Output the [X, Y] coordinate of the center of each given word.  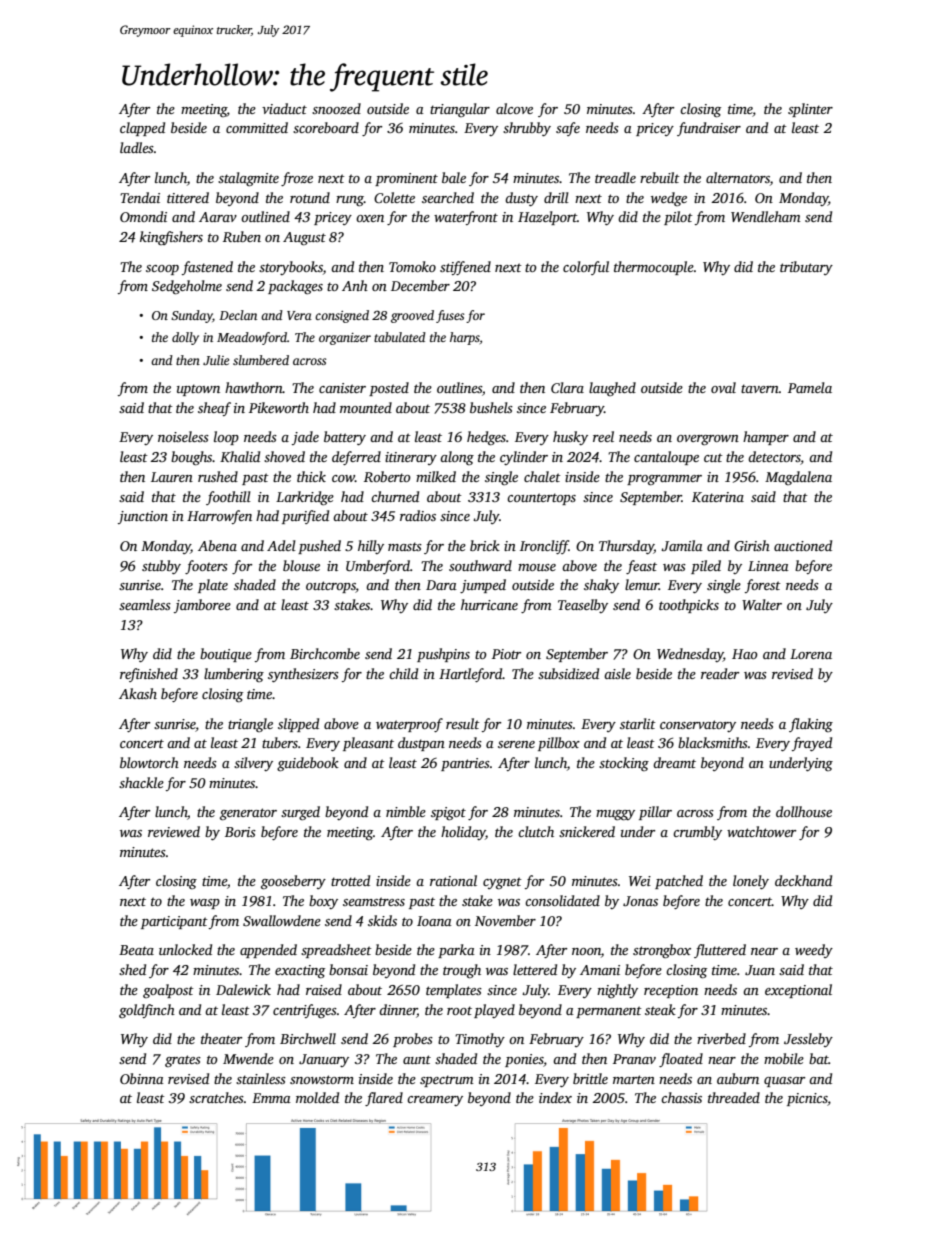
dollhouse [804, 811]
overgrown [708, 440]
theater [221, 1038]
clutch [536, 831]
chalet [542, 476]
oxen [370, 218]
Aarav [218, 217]
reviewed [174, 831]
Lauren [172, 477]
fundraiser [709, 129]
